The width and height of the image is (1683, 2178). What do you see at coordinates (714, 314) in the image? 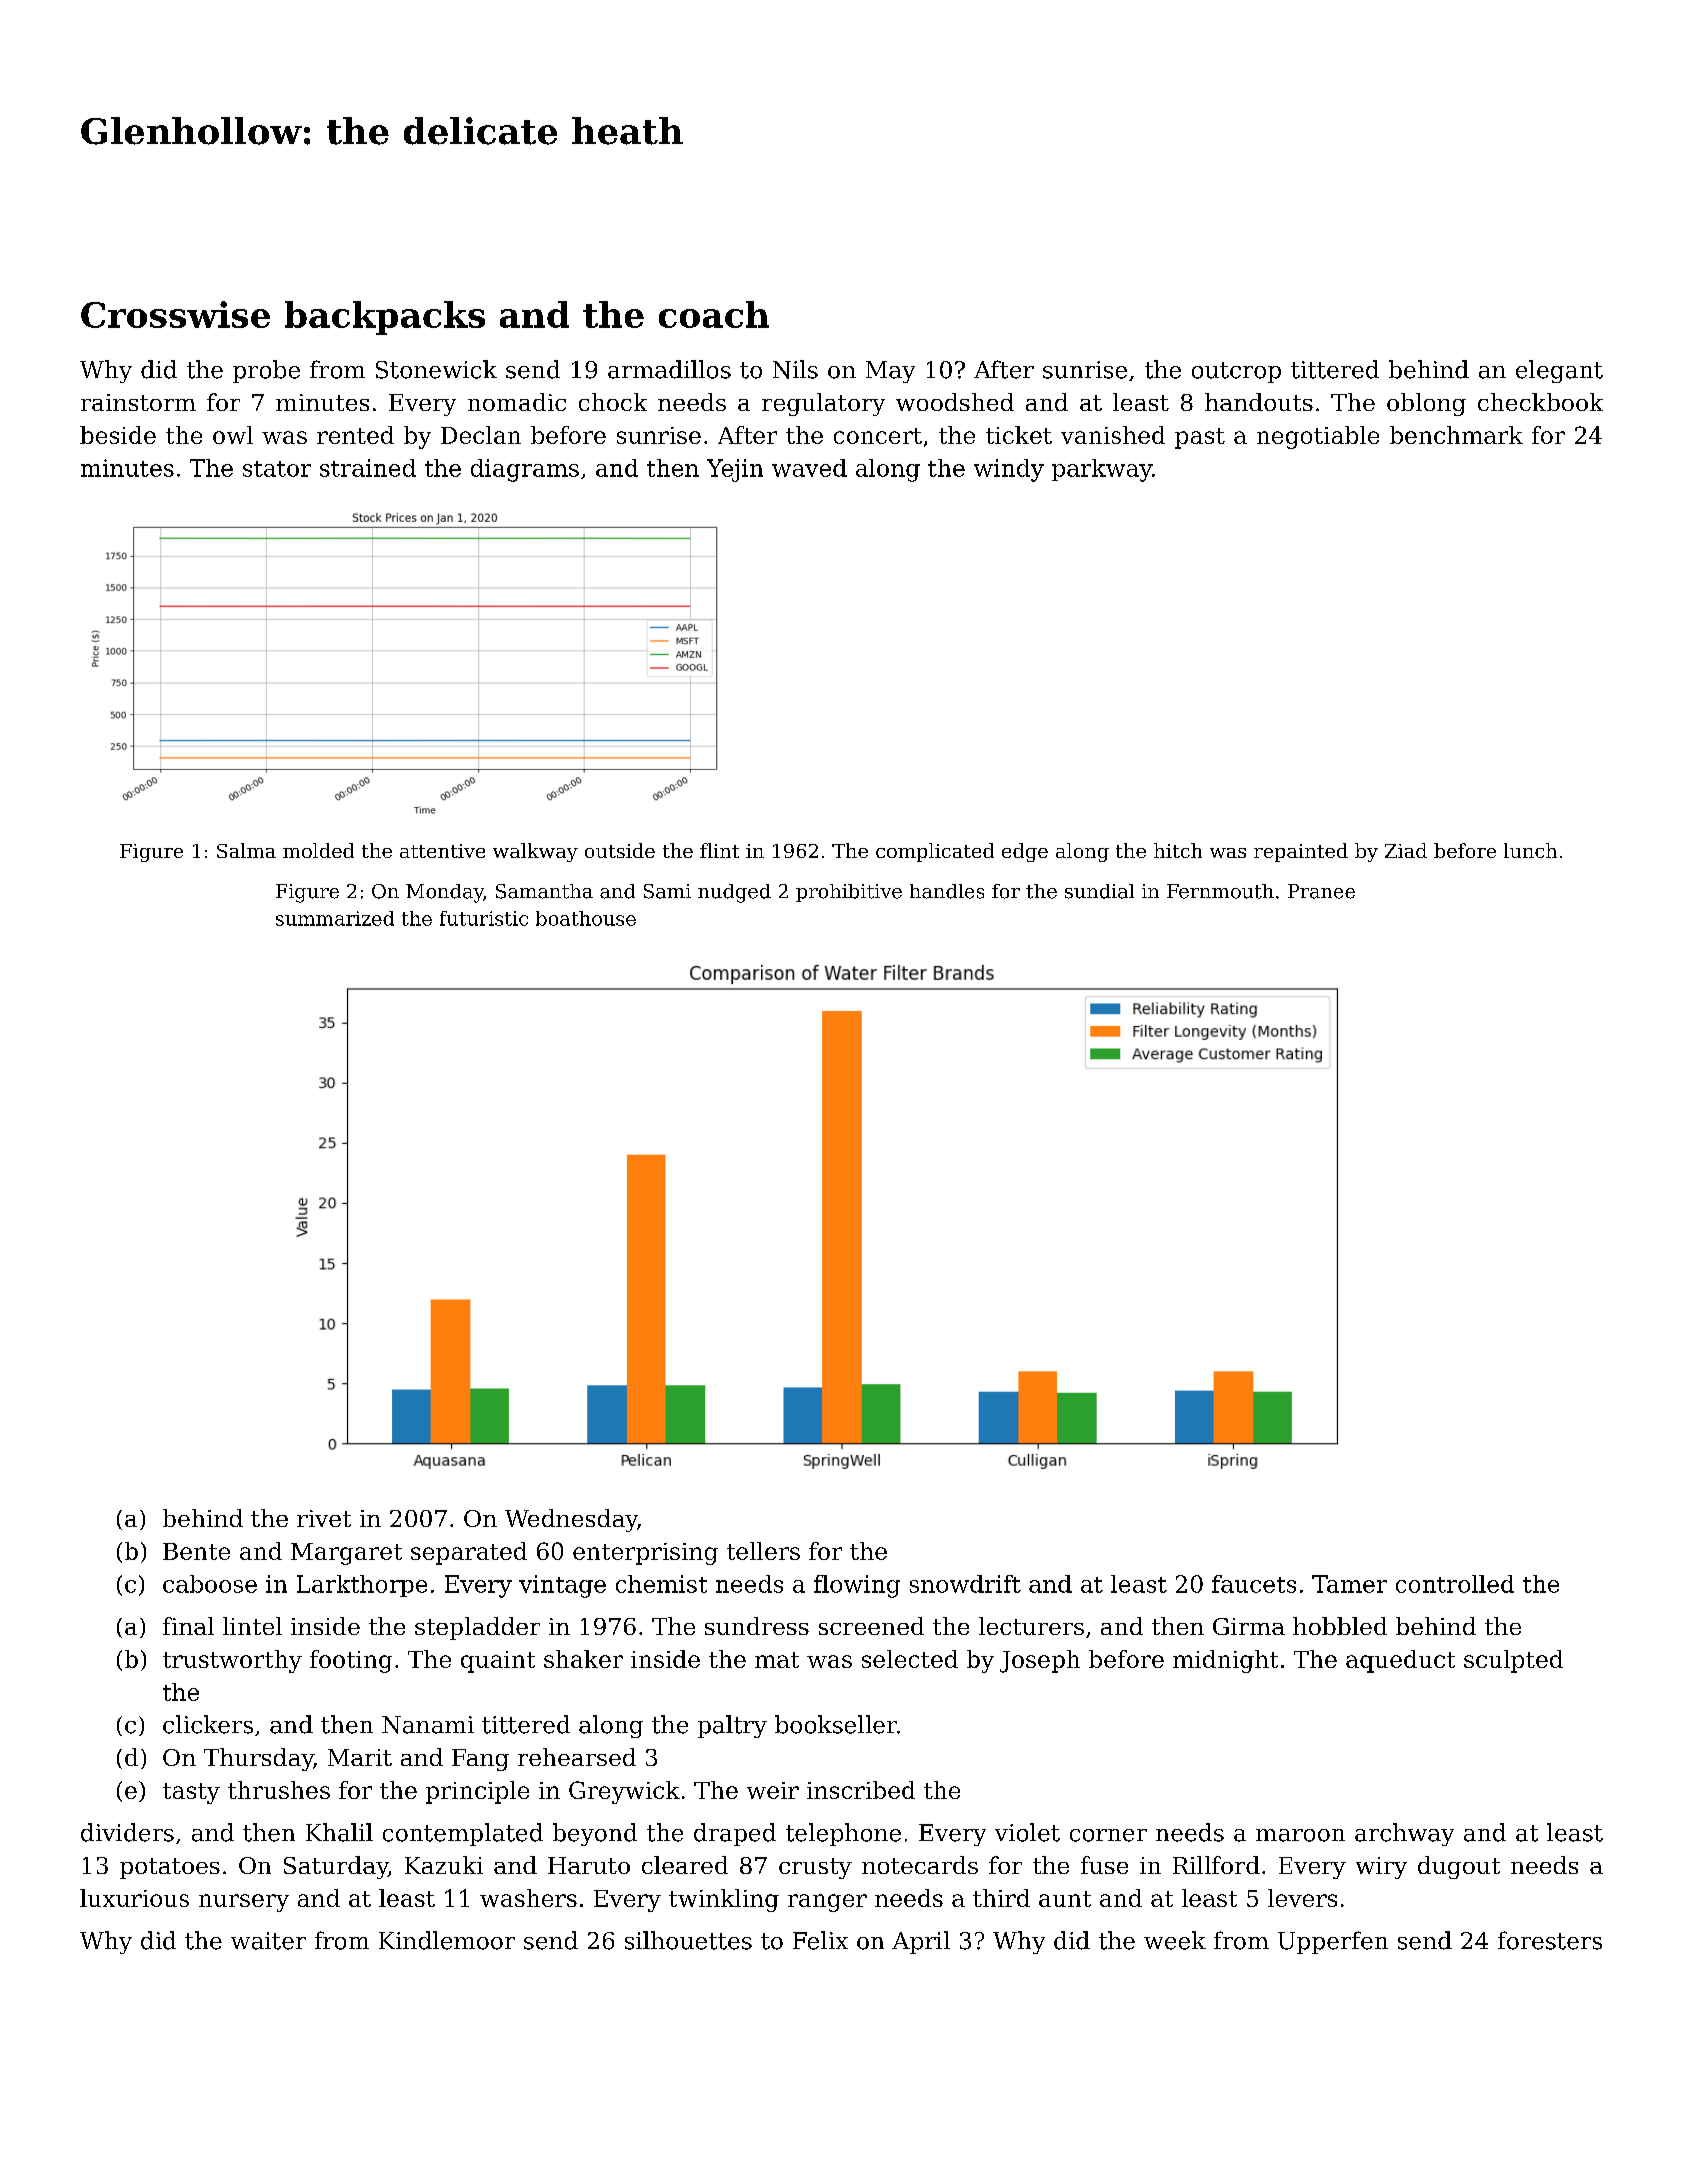
I see `coach` at bounding box center [714, 314].
